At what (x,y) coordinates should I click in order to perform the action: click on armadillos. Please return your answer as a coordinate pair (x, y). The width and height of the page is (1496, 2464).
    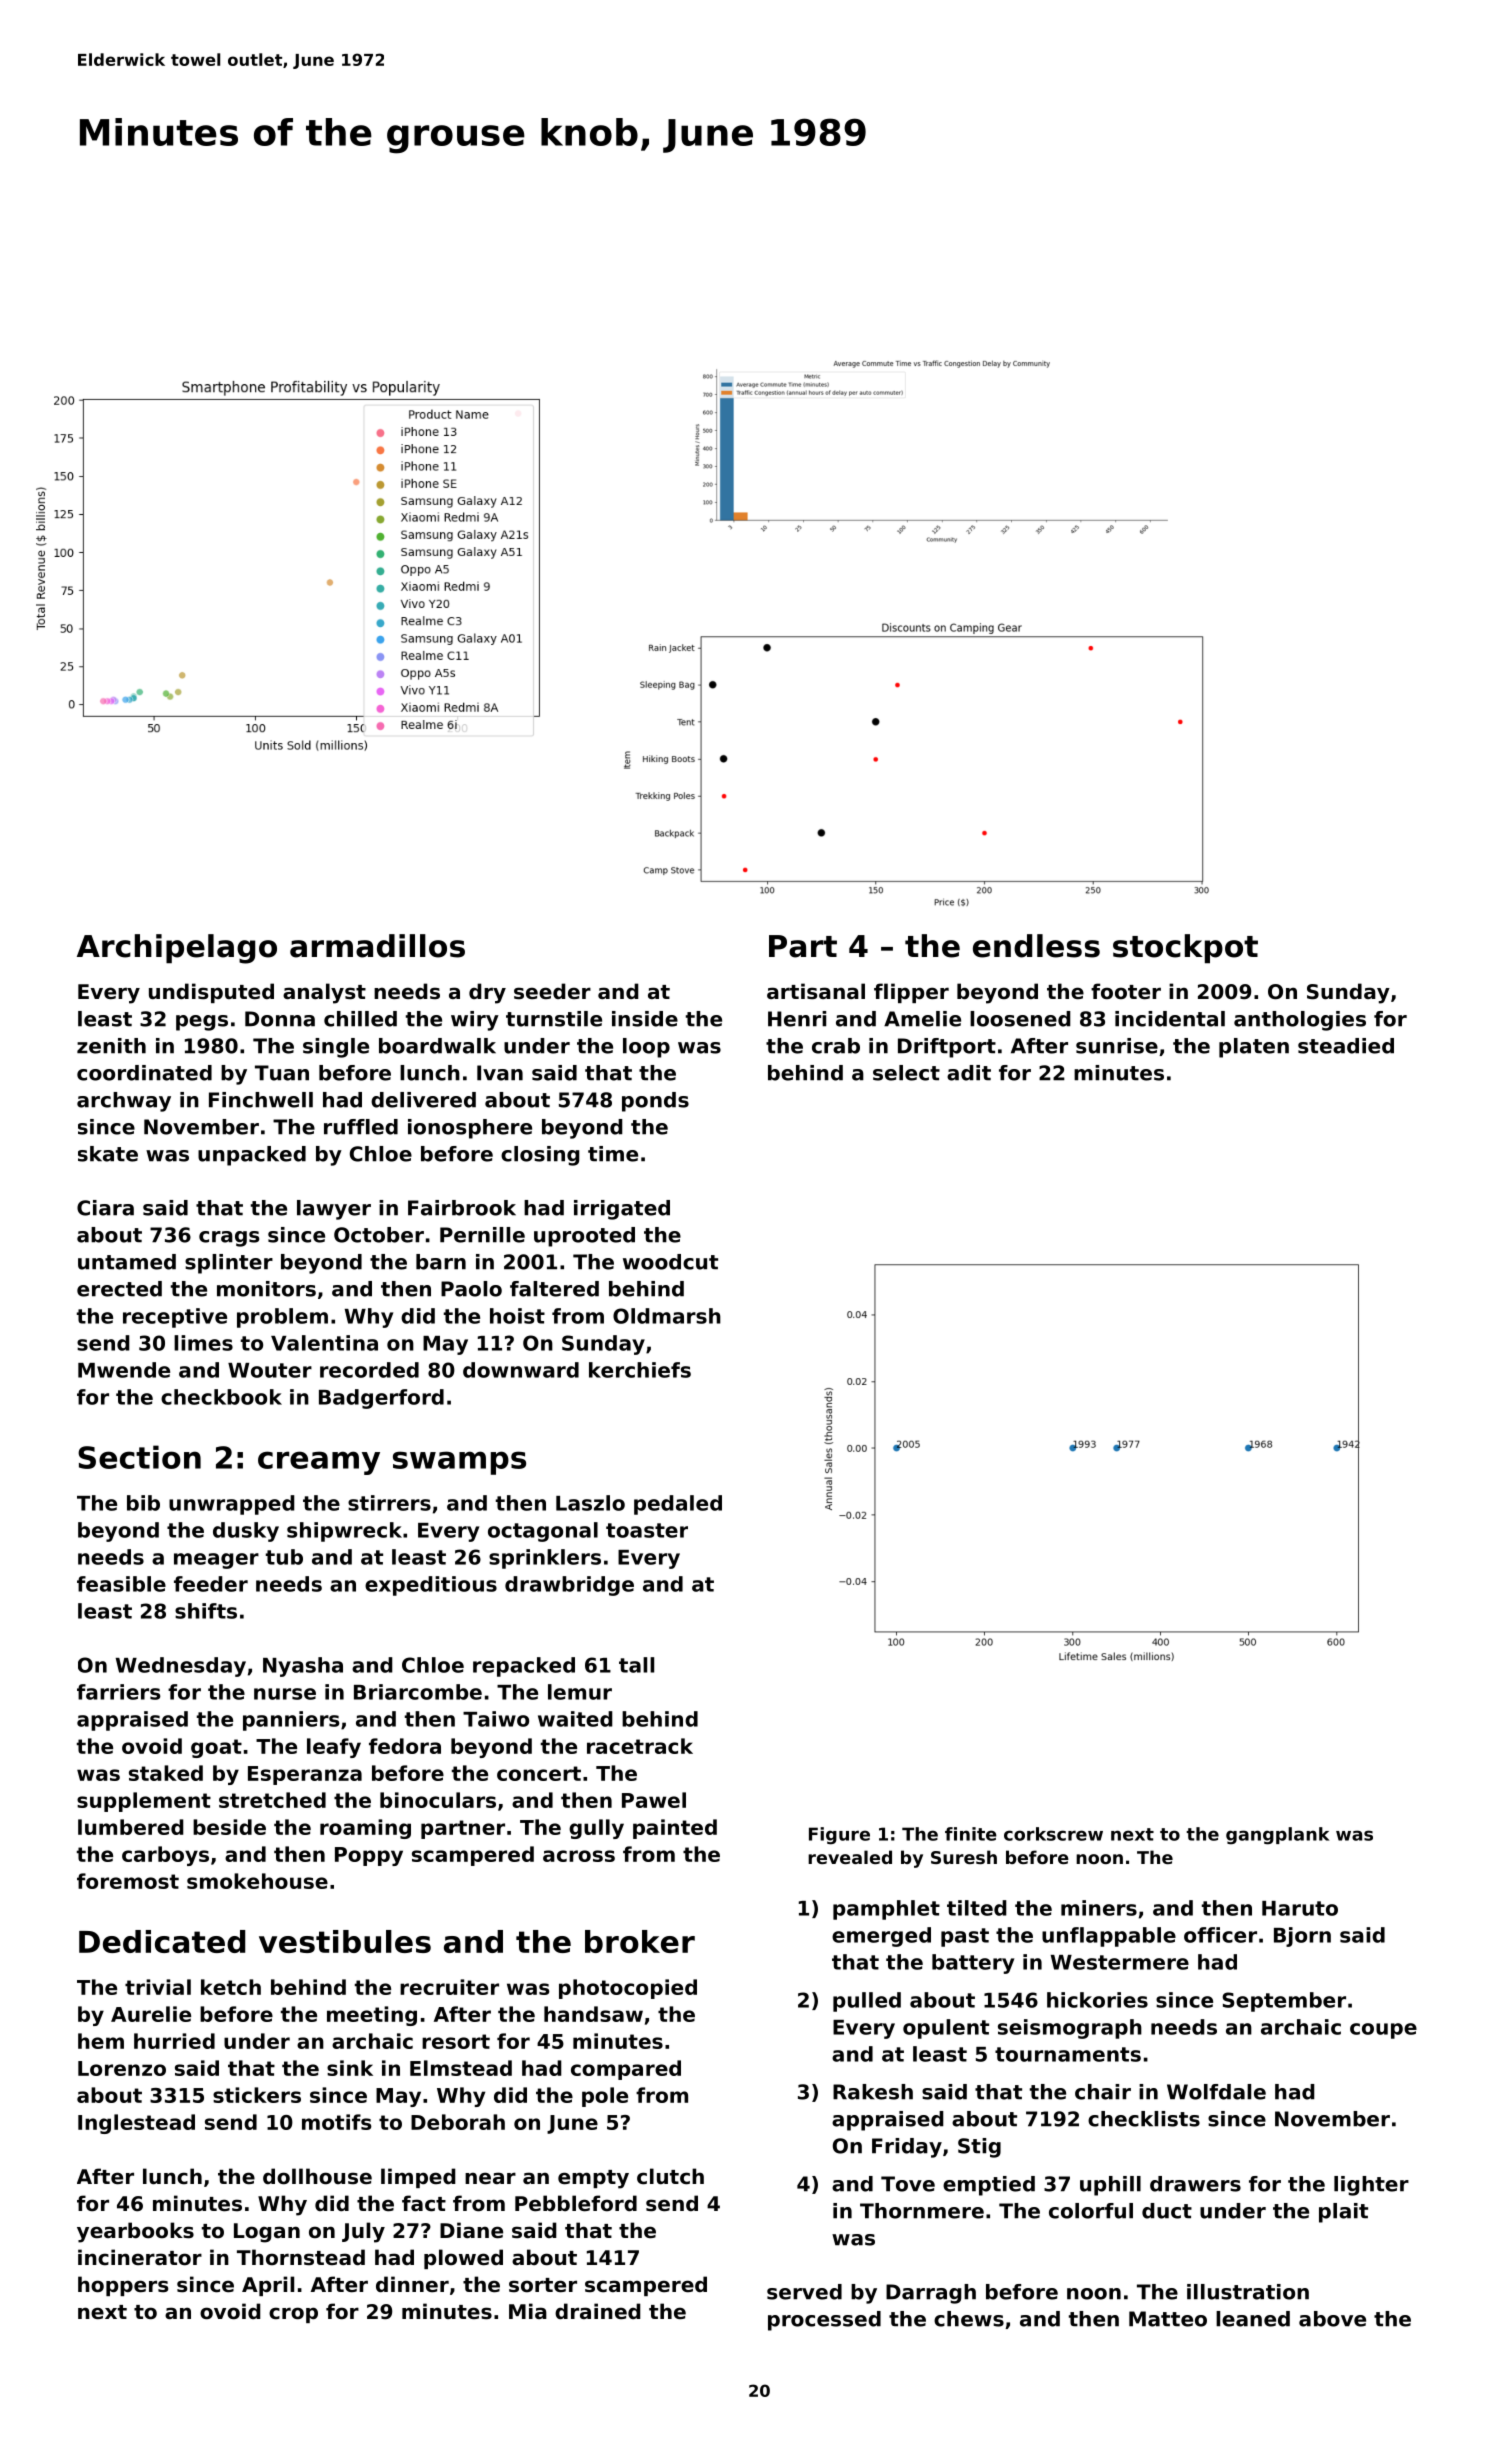
    Looking at the image, I should click on (377, 946).
